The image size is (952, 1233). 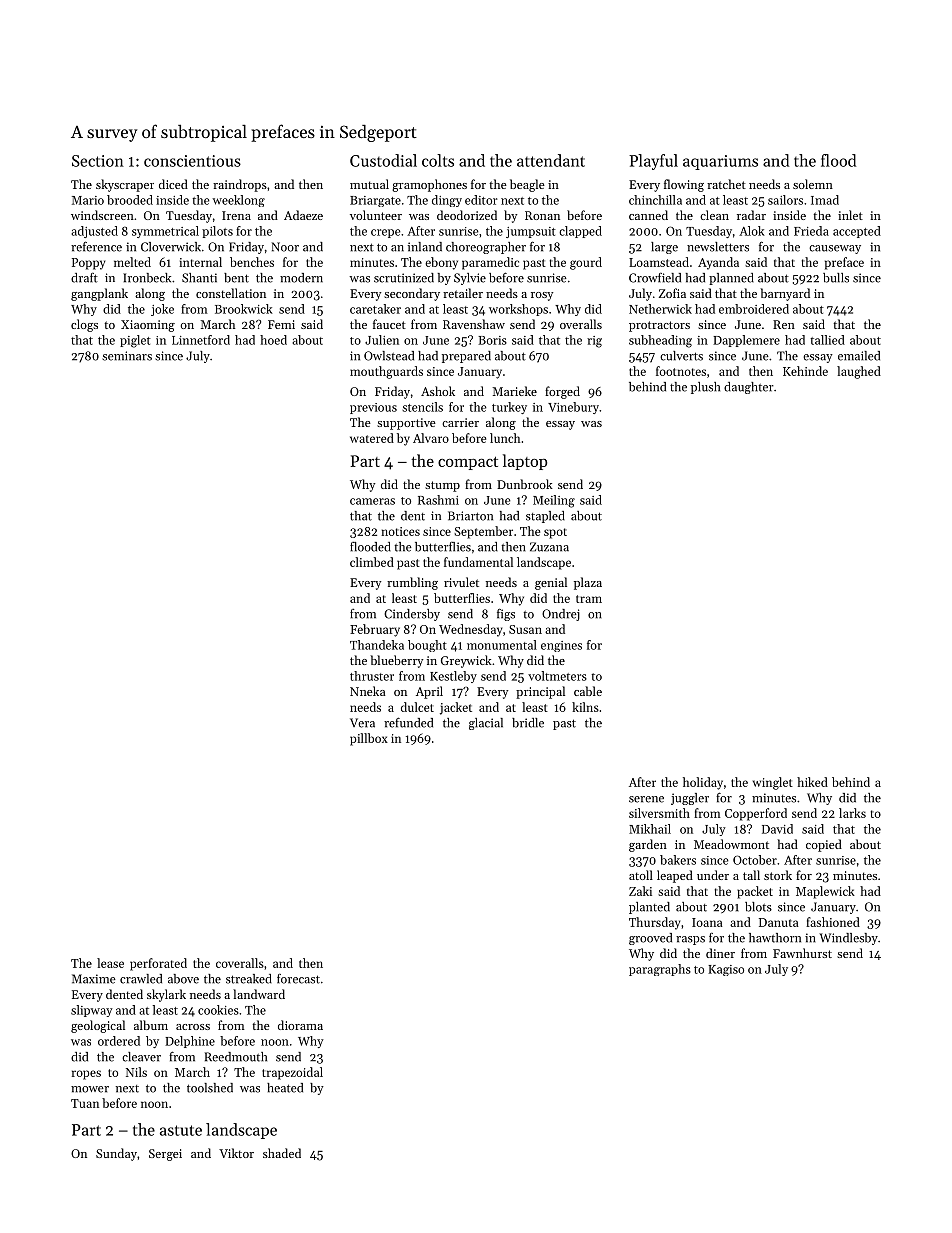 I want to click on Ronan, so click(x=542, y=215).
